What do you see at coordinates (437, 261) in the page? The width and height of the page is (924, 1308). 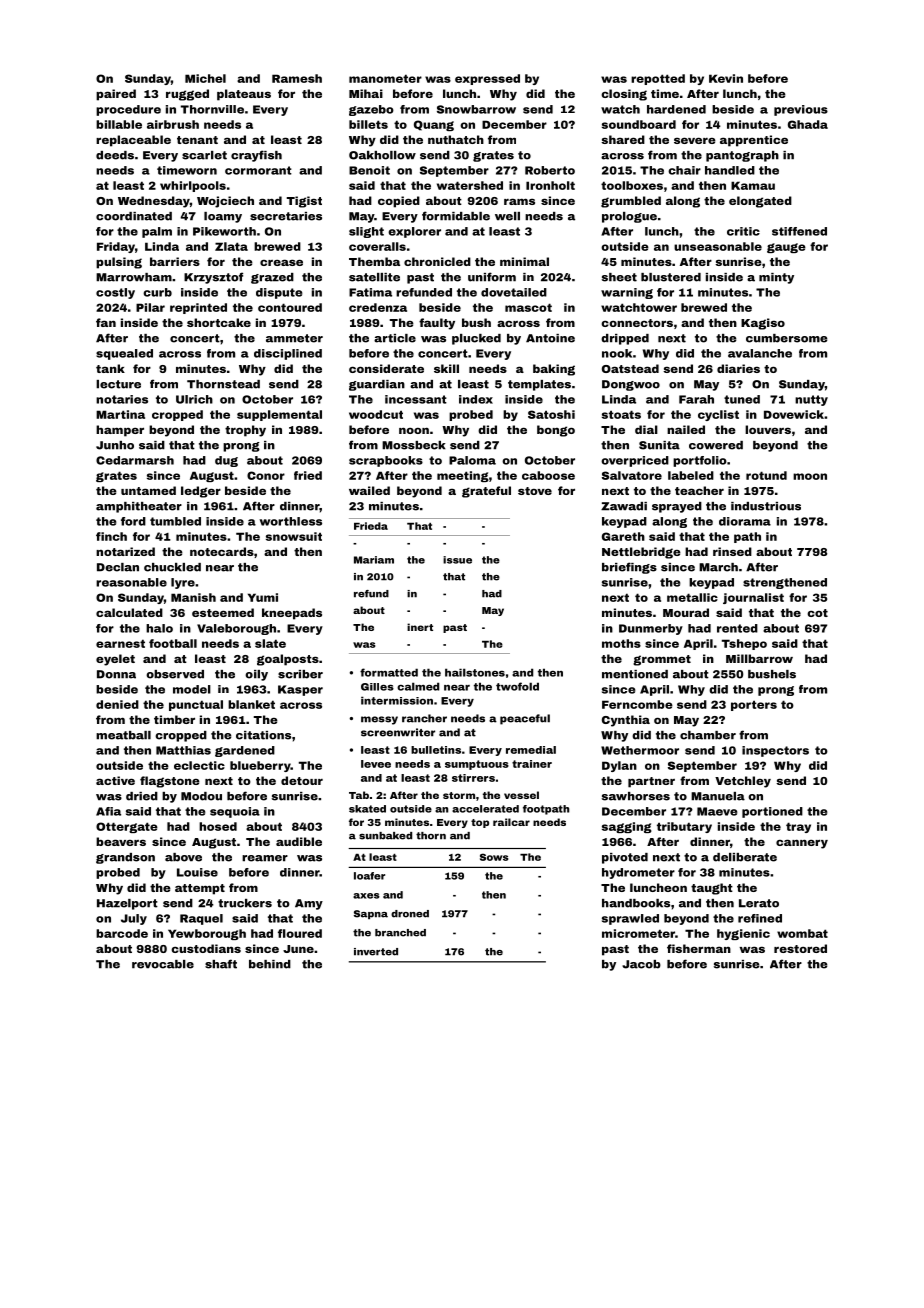 I see `chronicled` at bounding box center [437, 261].
